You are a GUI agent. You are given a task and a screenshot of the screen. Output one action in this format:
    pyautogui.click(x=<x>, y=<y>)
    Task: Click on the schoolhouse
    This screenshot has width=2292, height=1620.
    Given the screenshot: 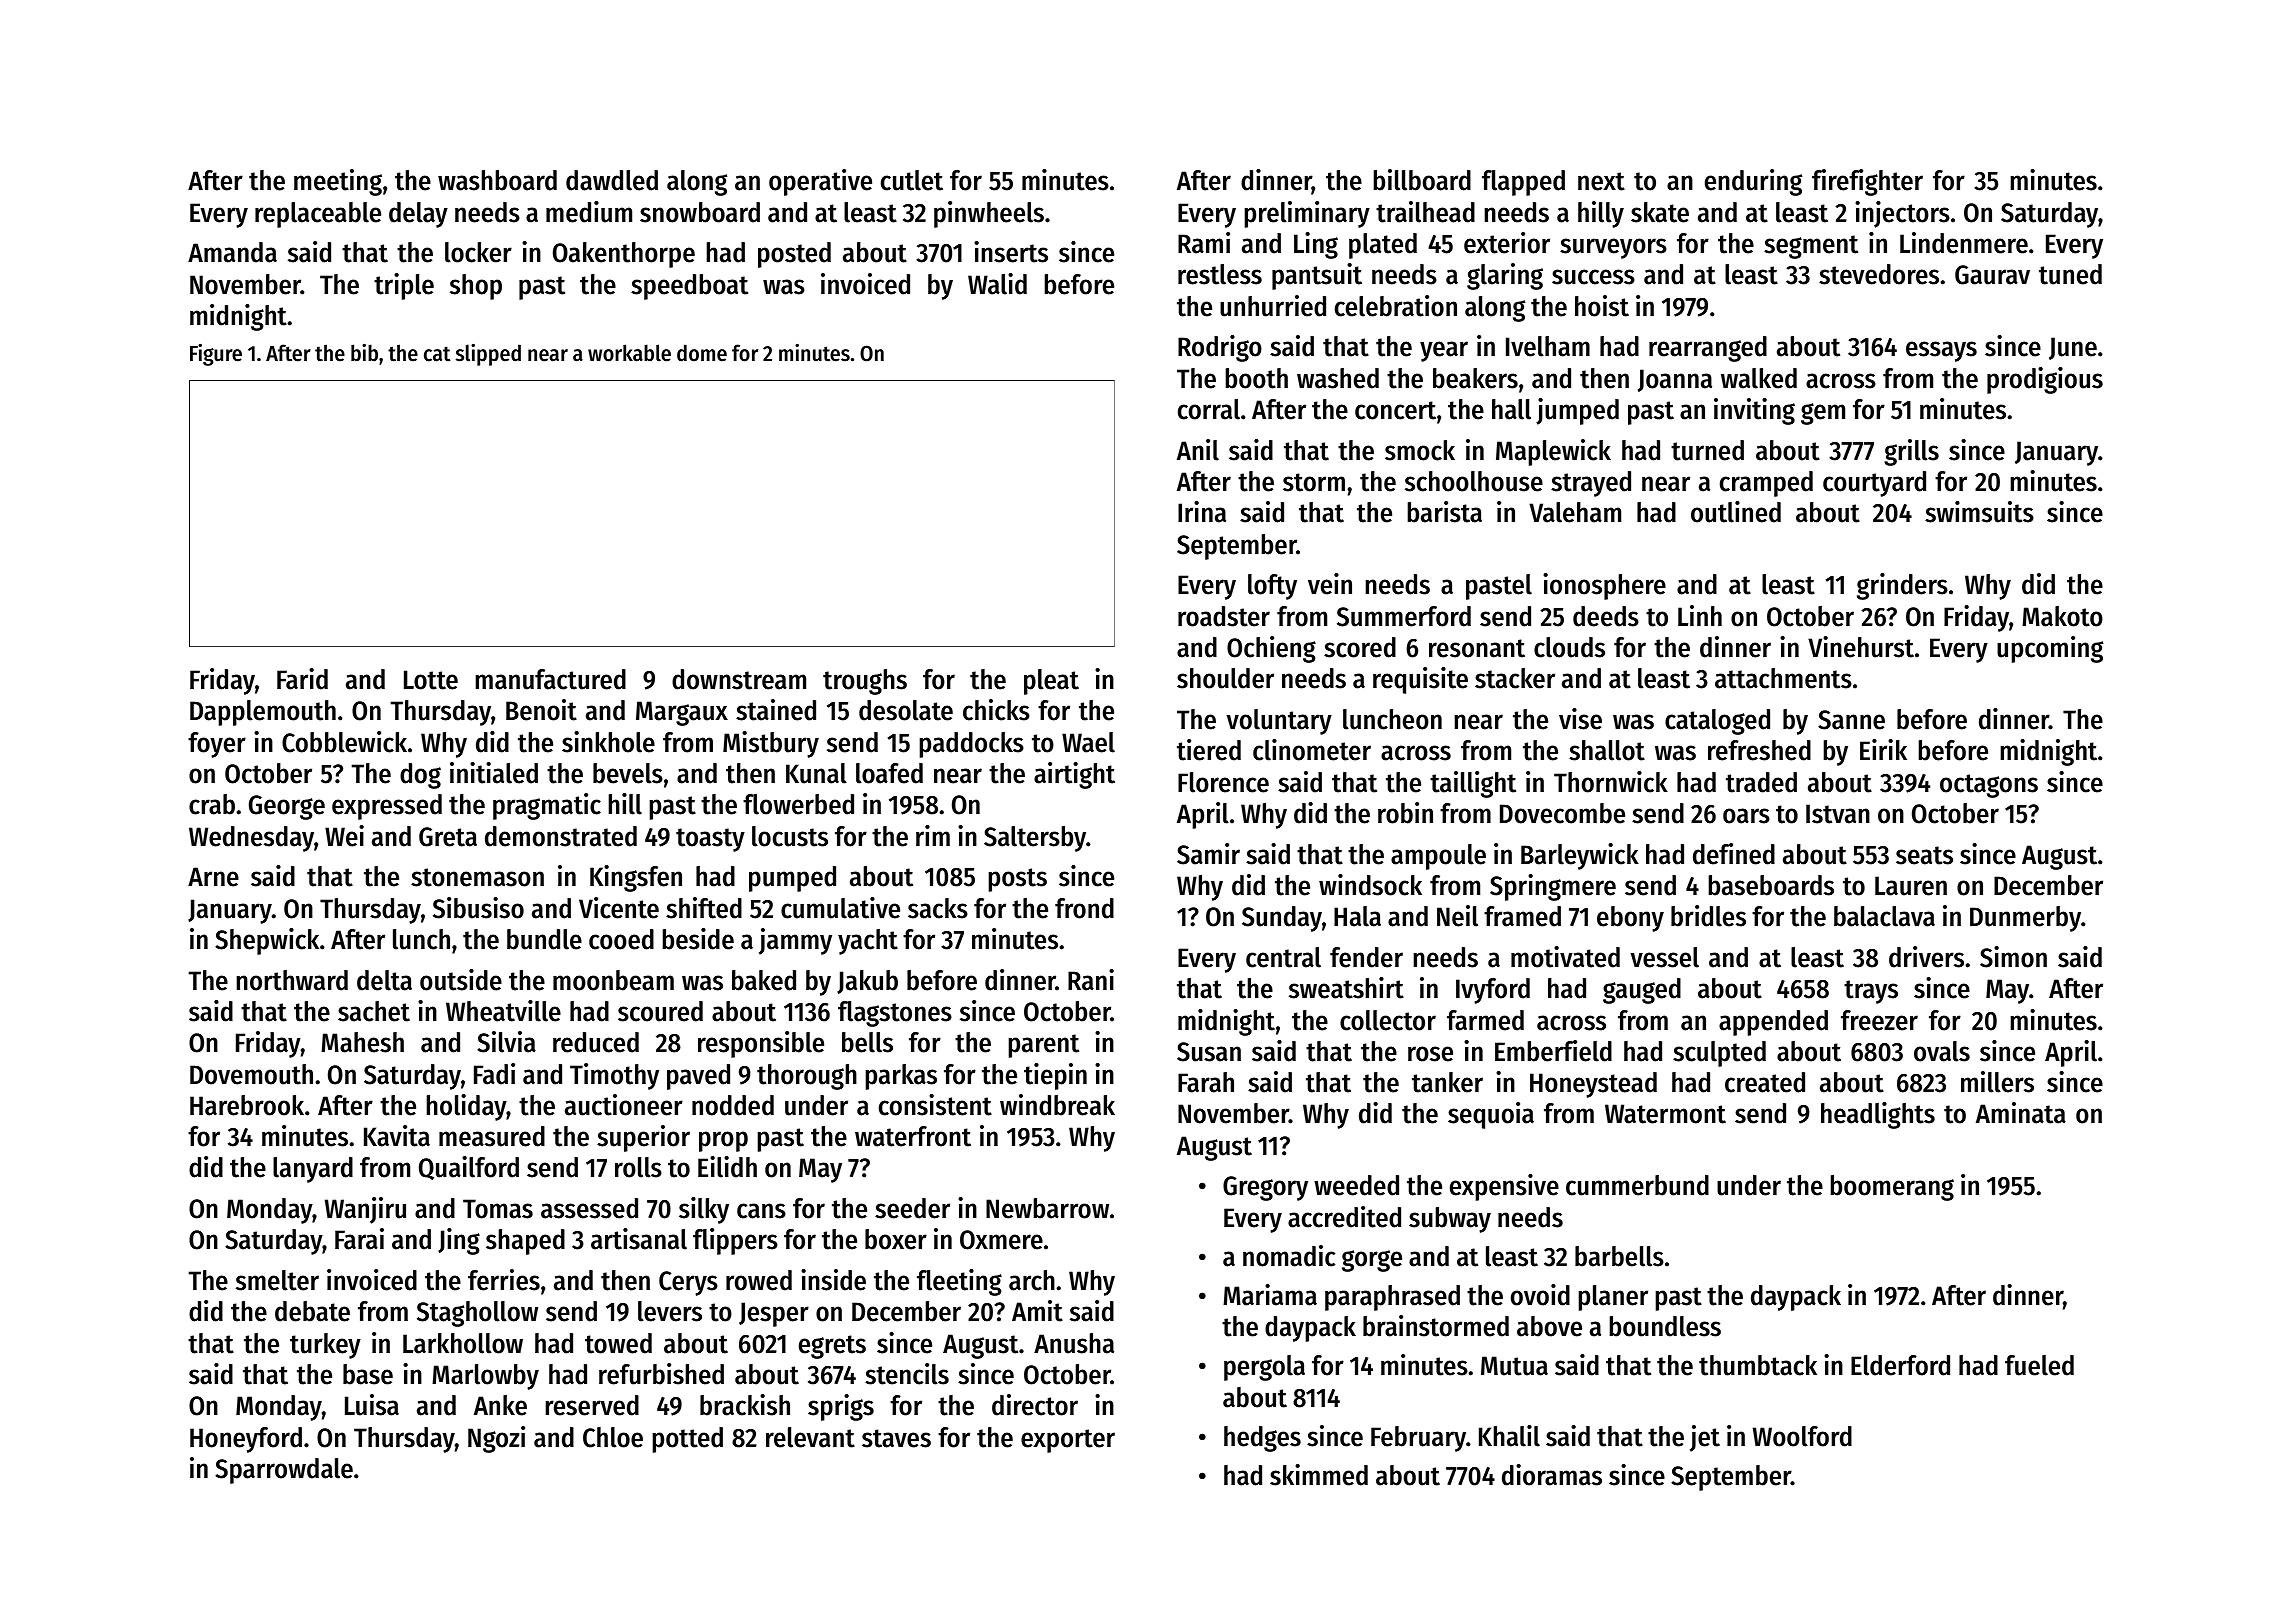 What is the action you would take?
    pyautogui.click(x=1474, y=481)
